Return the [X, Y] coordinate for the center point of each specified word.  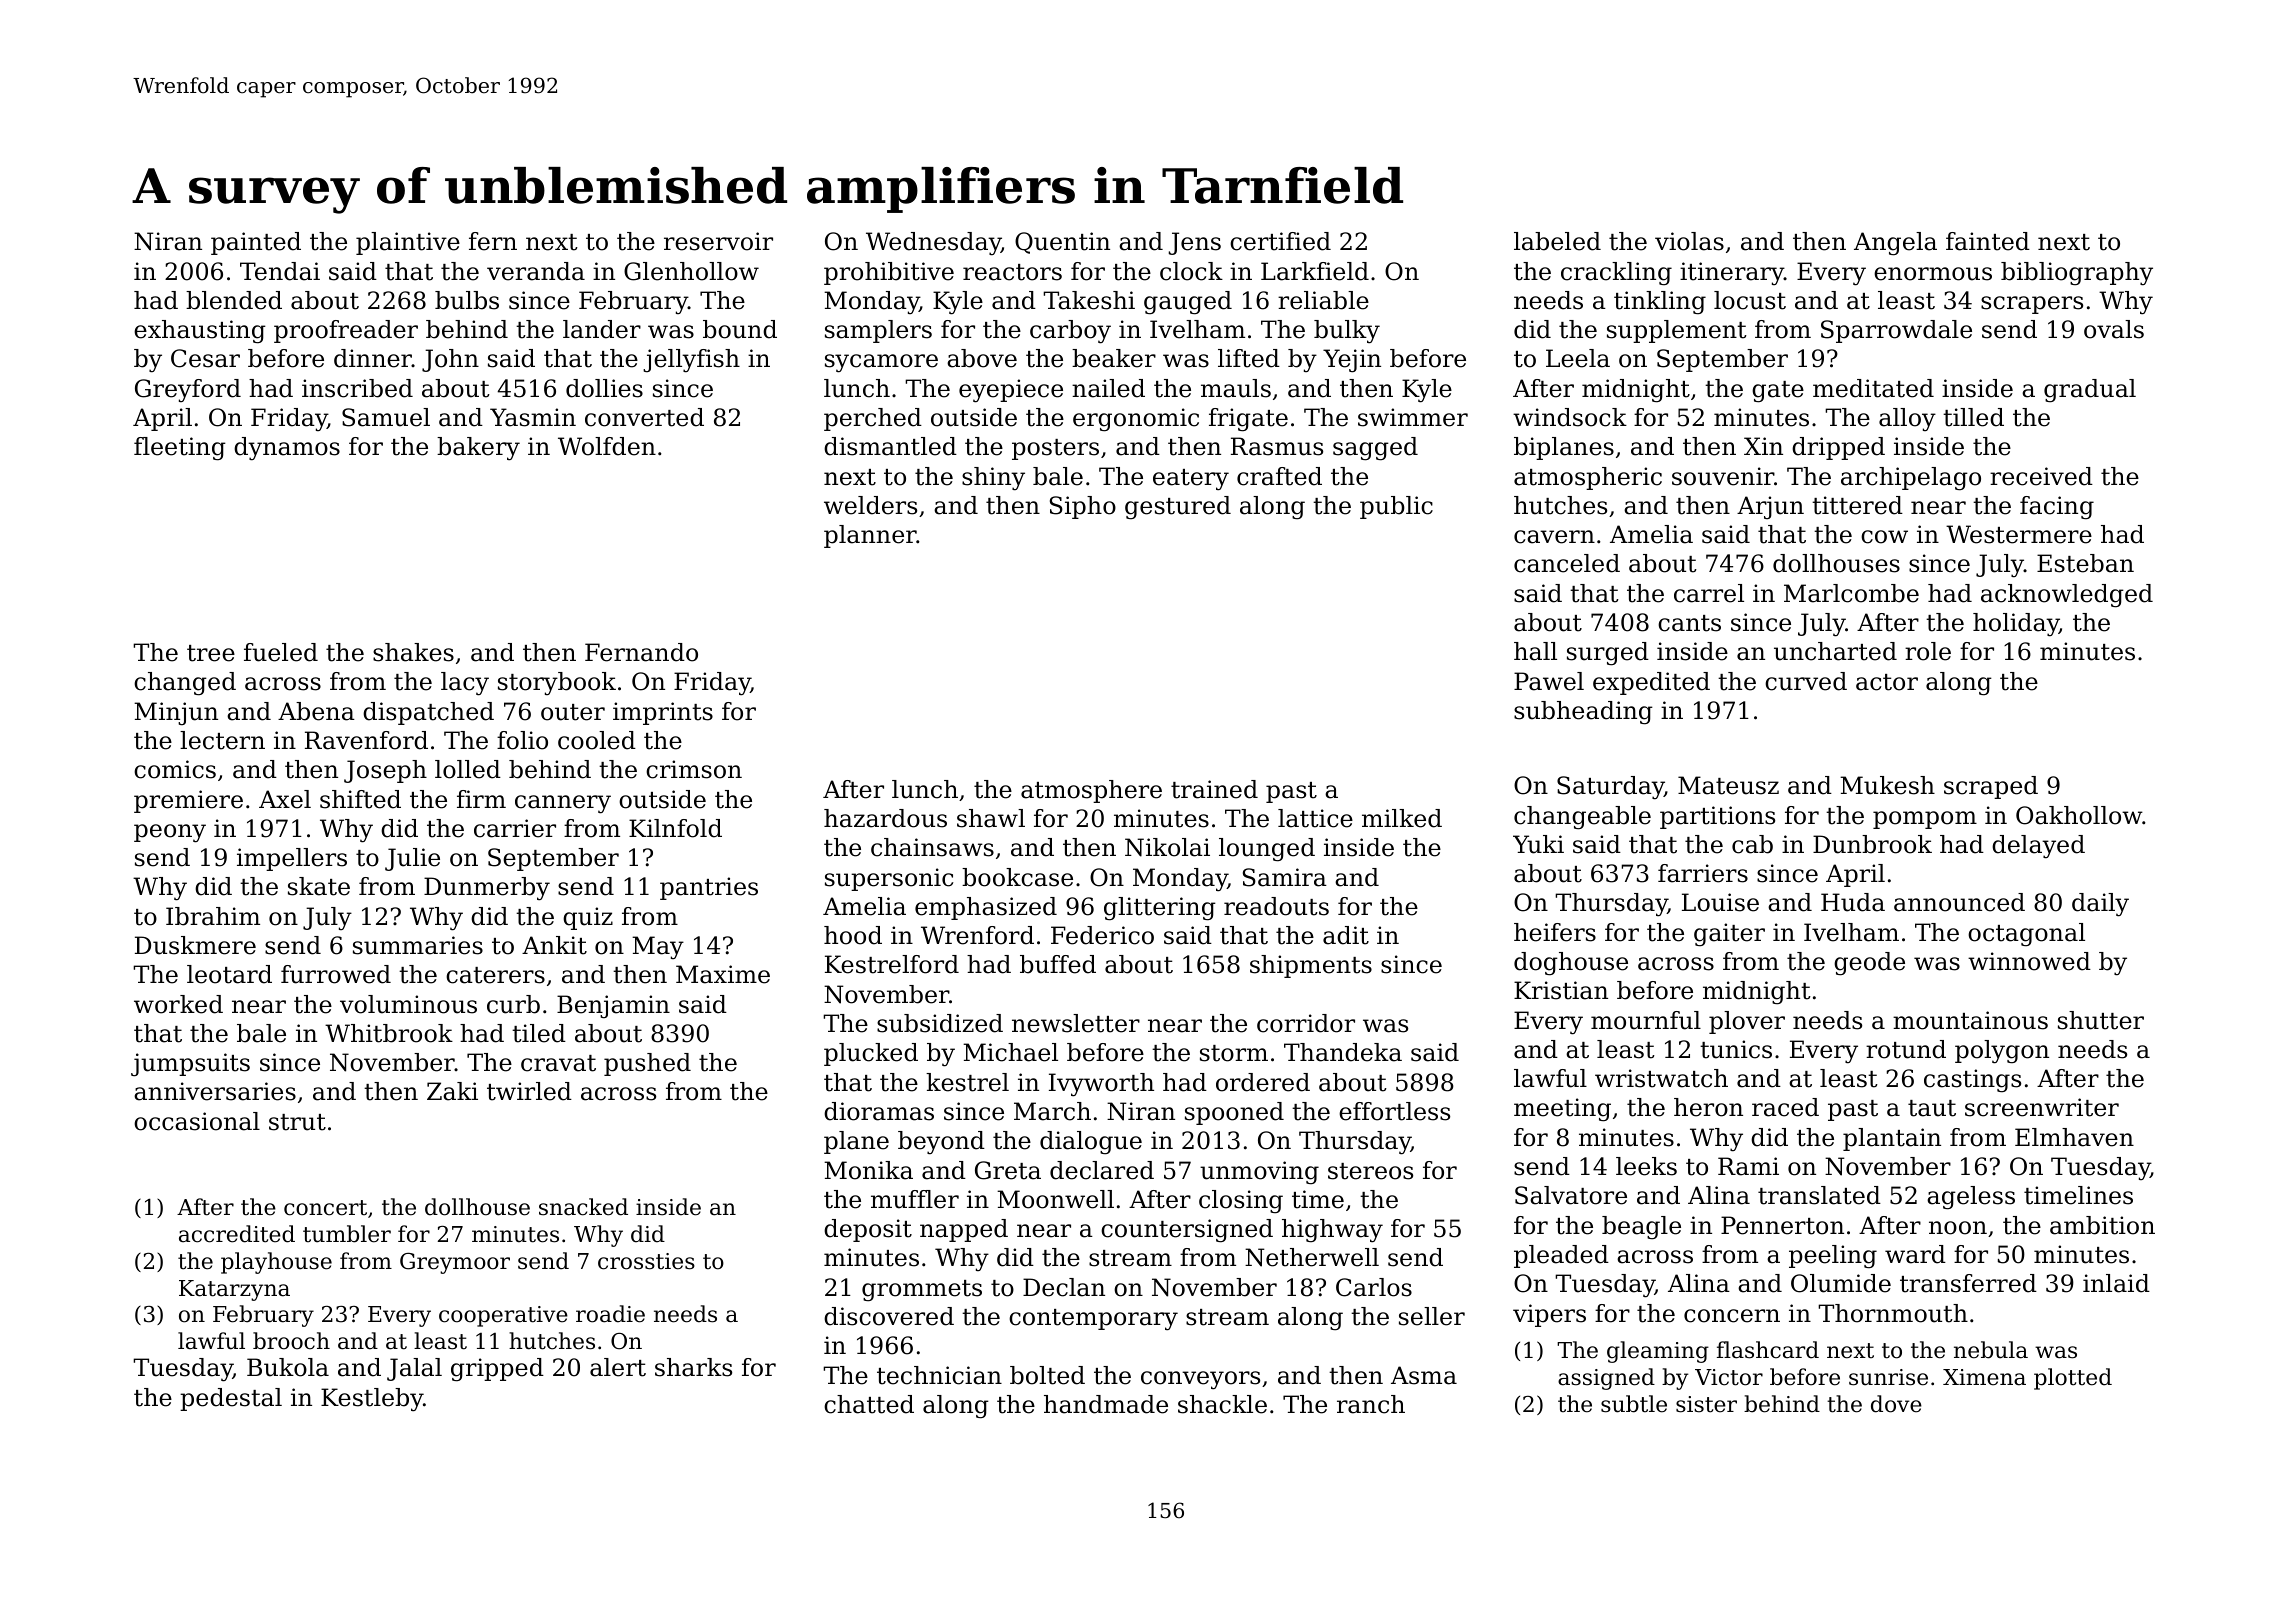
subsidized [940, 1023]
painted [256, 243]
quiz [588, 918]
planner [870, 536]
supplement [1677, 331]
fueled [281, 652]
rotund [1906, 1049]
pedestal [231, 1399]
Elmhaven [2074, 1137]
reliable [1323, 300]
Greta [1008, 1170]
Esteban [2085, 563]
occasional [197, 1121]
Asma [1424, 1375]
